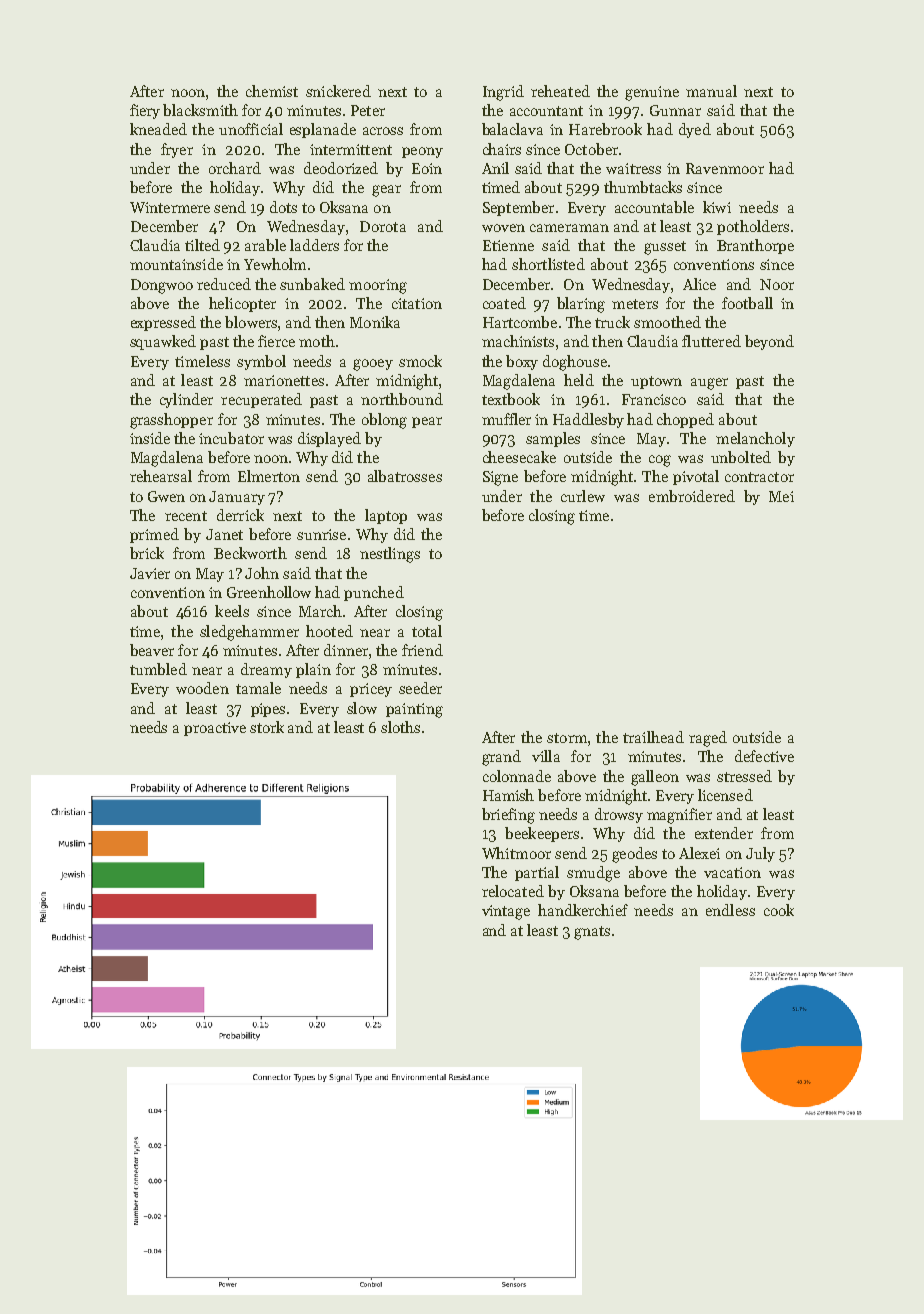 The width and height of the page is (924, 1314). What do you see at coordinates (351, 149) in the page?
I see `intermittent` at bounding box center [351, 149].
